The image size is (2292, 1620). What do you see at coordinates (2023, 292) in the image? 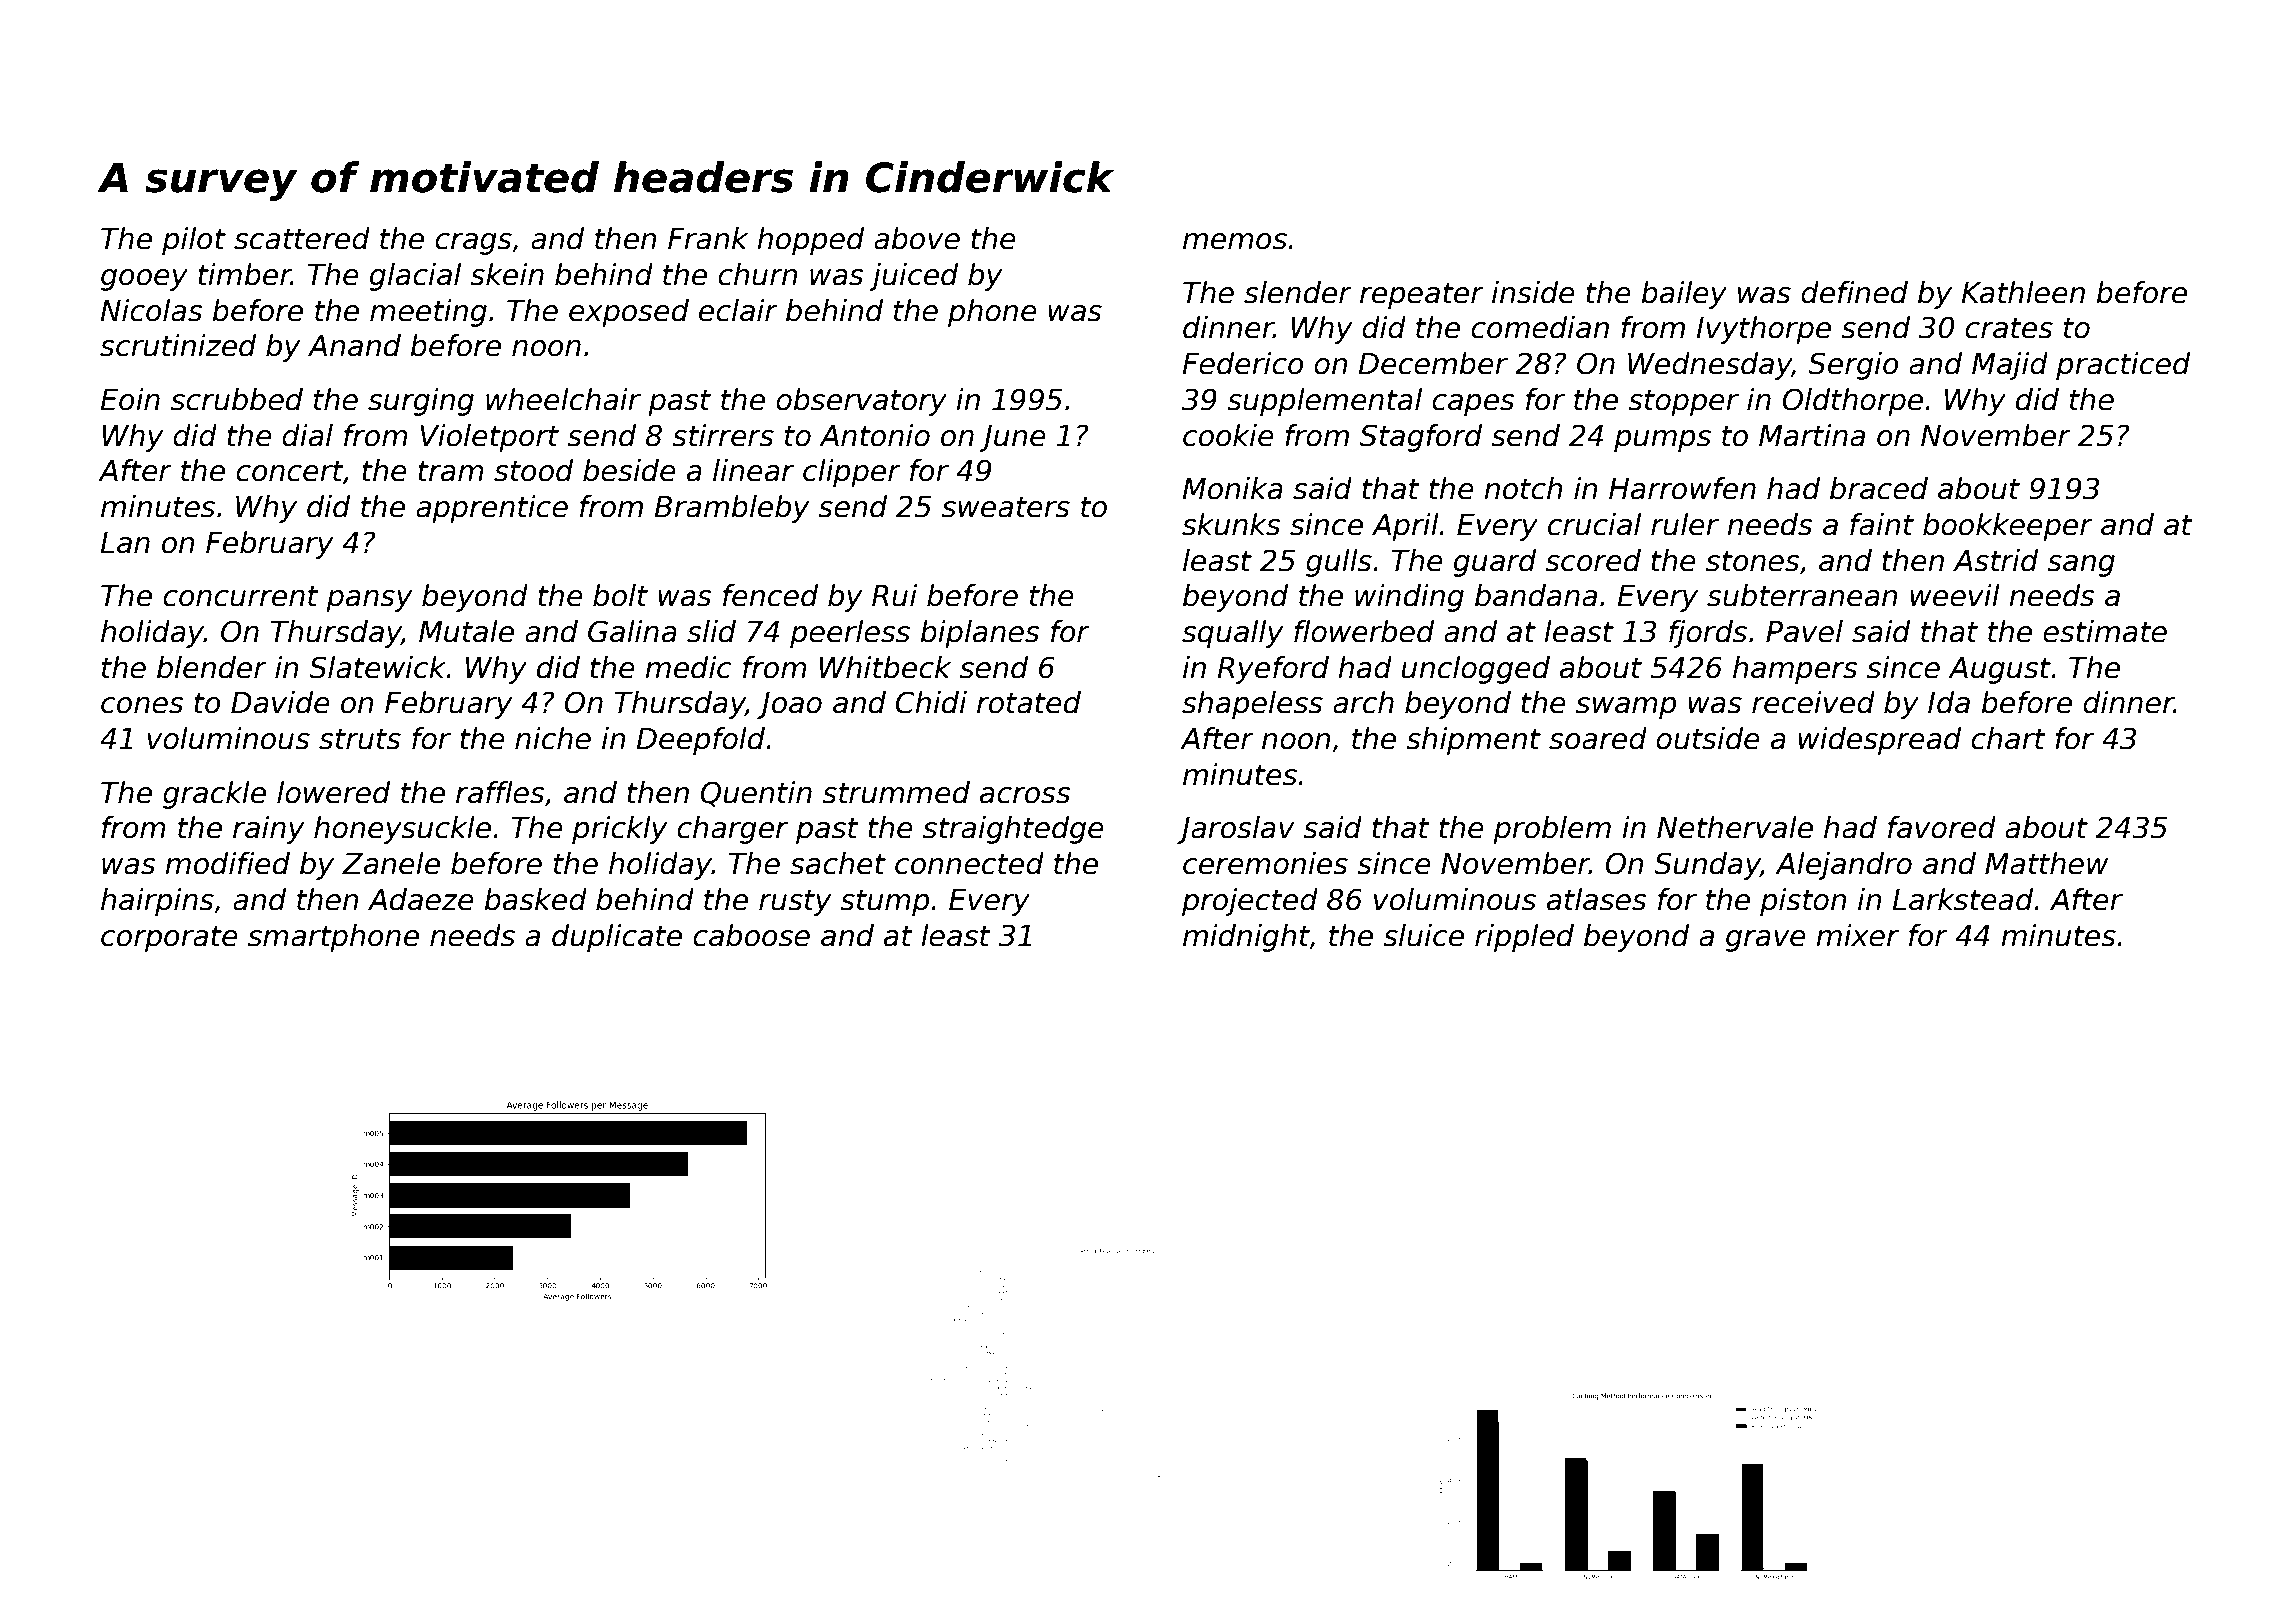
I see `Kathleen` at bounding box center [2023, 292].
